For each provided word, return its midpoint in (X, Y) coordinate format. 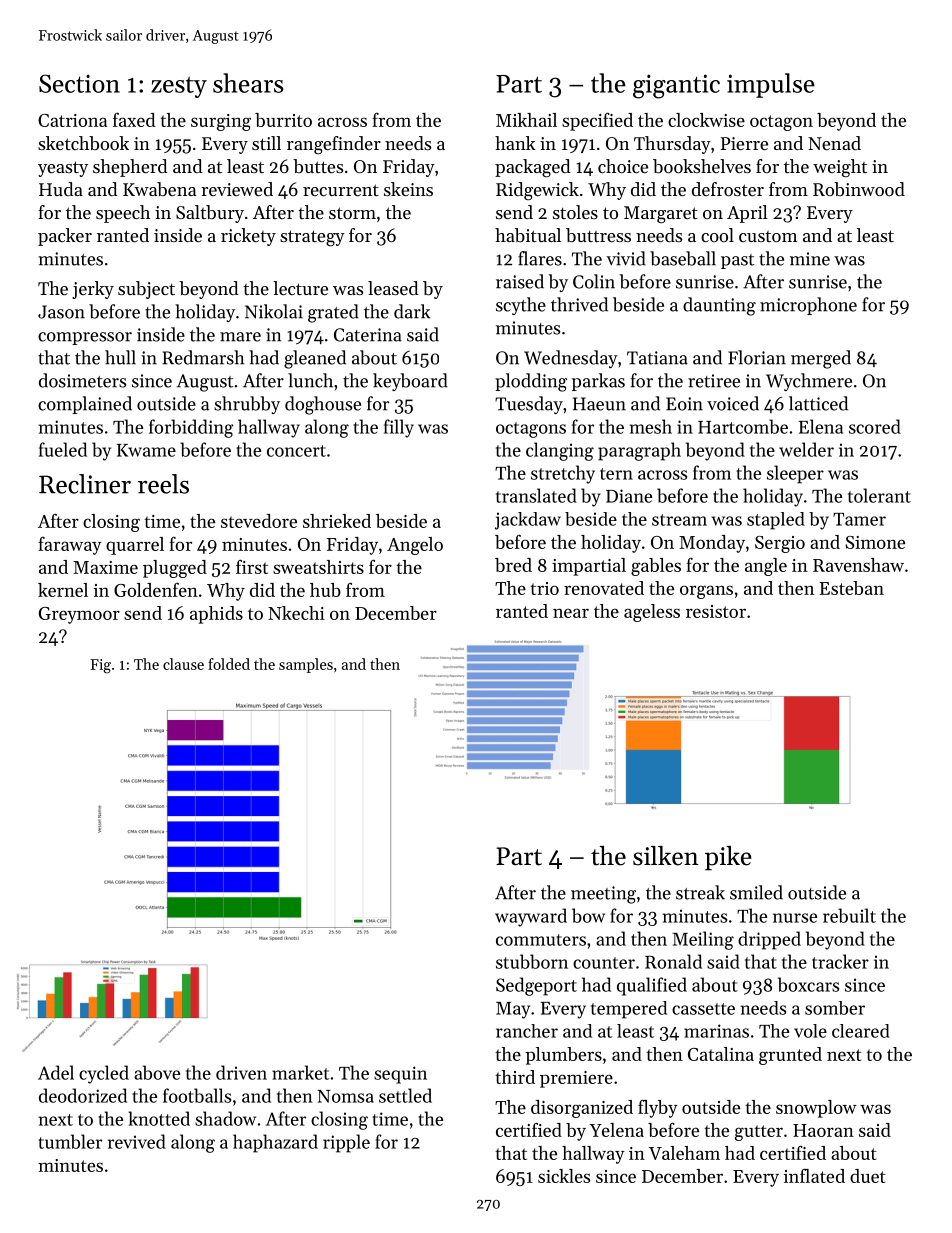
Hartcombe (743, 426)
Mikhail (526, 120)
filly (399, 428)
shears (248, 83)
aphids (216, 615)
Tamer (859, 519)
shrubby (247, 405)
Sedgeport (536, 986)
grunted (790, 1056)
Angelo (415, 546)
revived (137, 1141)
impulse (771, 85)
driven (241, 1072)
